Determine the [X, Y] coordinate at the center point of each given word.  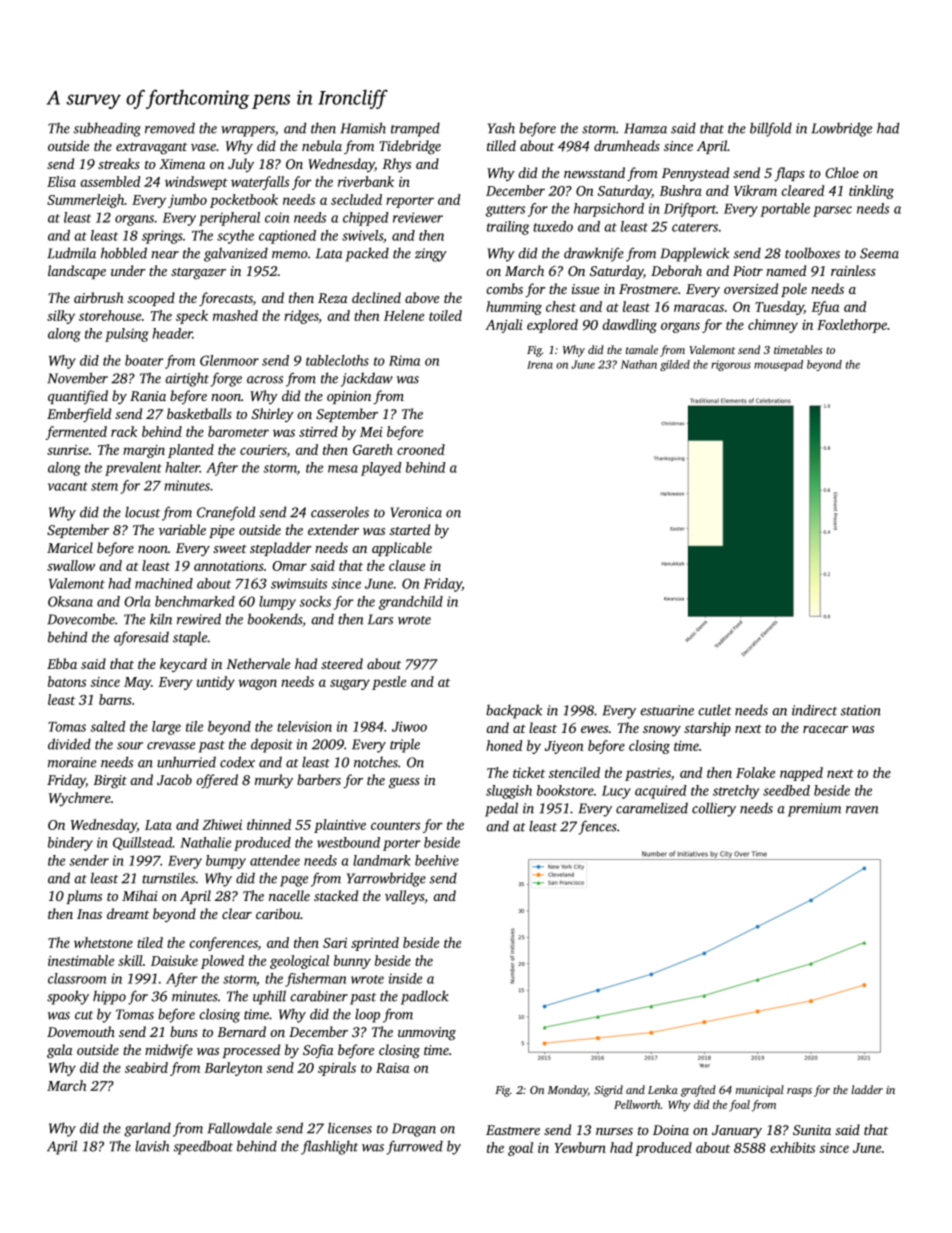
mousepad [778, 365]
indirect [814, 710]
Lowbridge [841, 129]
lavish [152, 1146]
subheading [107, 129]
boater [144, 360]
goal [520, 1149]
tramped [415, 129]
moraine [72, 762]
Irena [540, 365]
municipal [760, 1091]
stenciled [574, 772]
